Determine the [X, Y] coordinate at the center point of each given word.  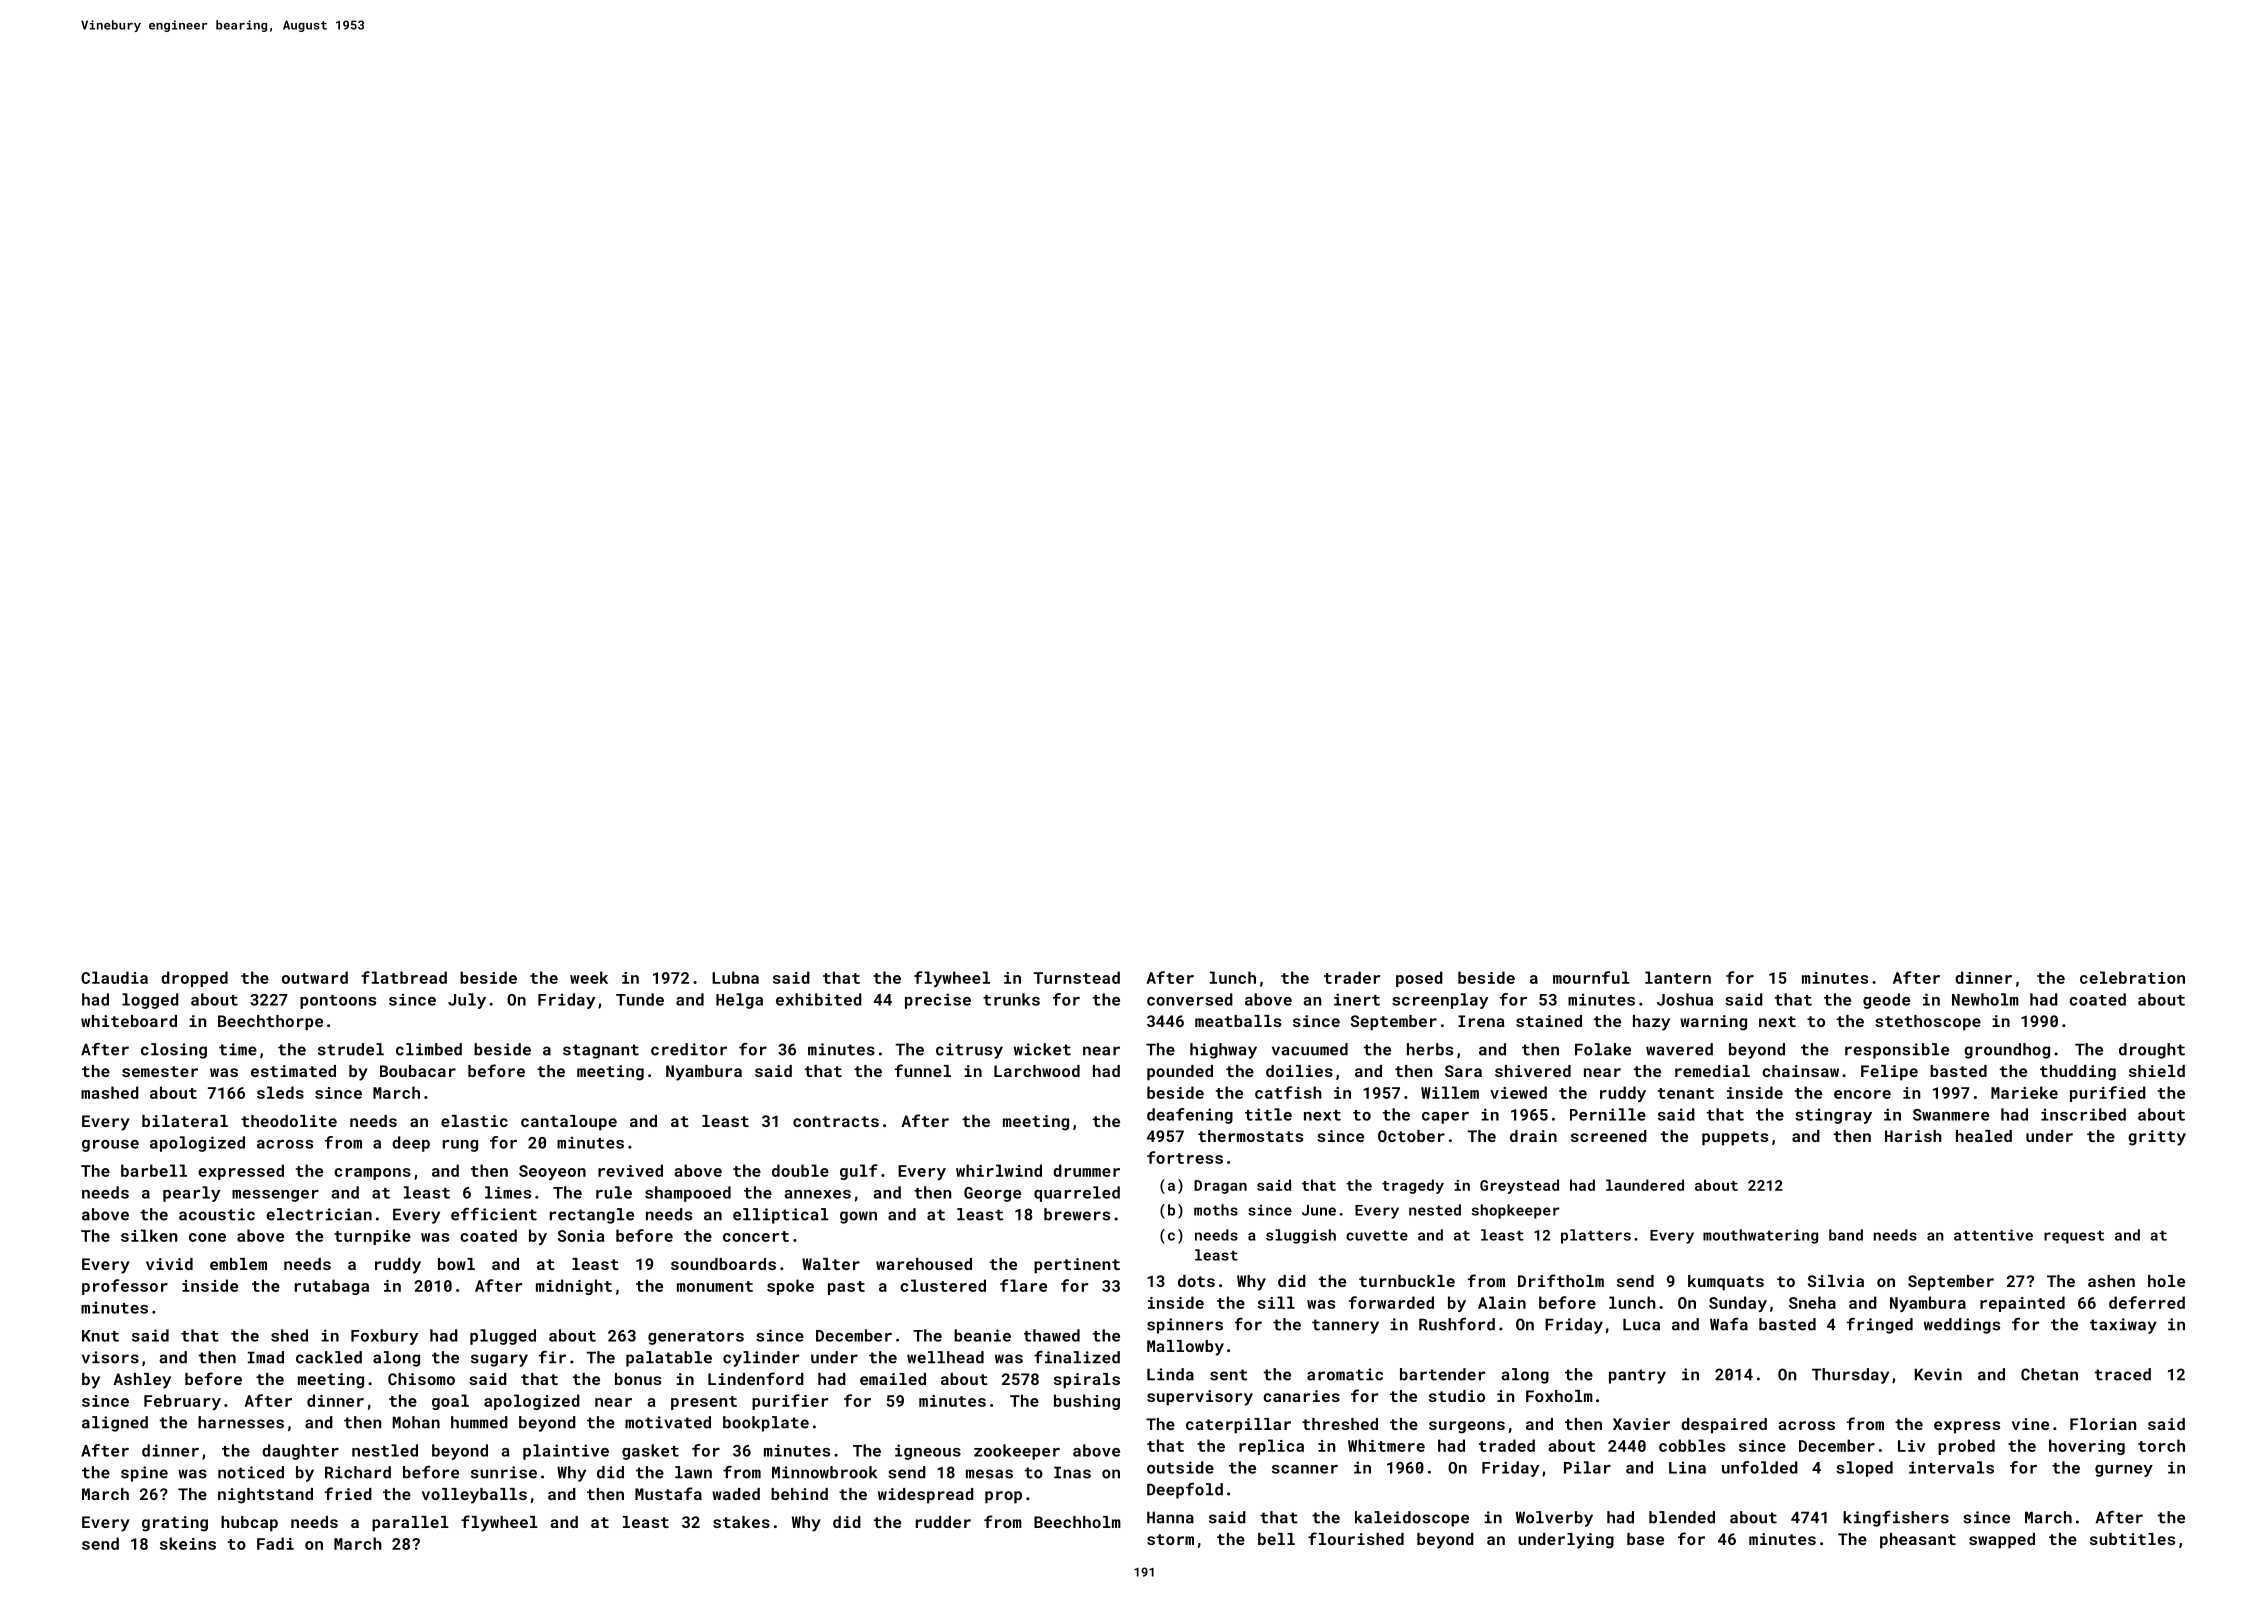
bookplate [766, 1424]
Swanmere [1951, 1115]
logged [150, 1001]
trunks [1011, 999]
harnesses [241, 1422]
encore [1862, 1094]
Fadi [275, 1543]
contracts [836, 1121]
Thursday [1850, 1376]
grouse [110, 1146]
